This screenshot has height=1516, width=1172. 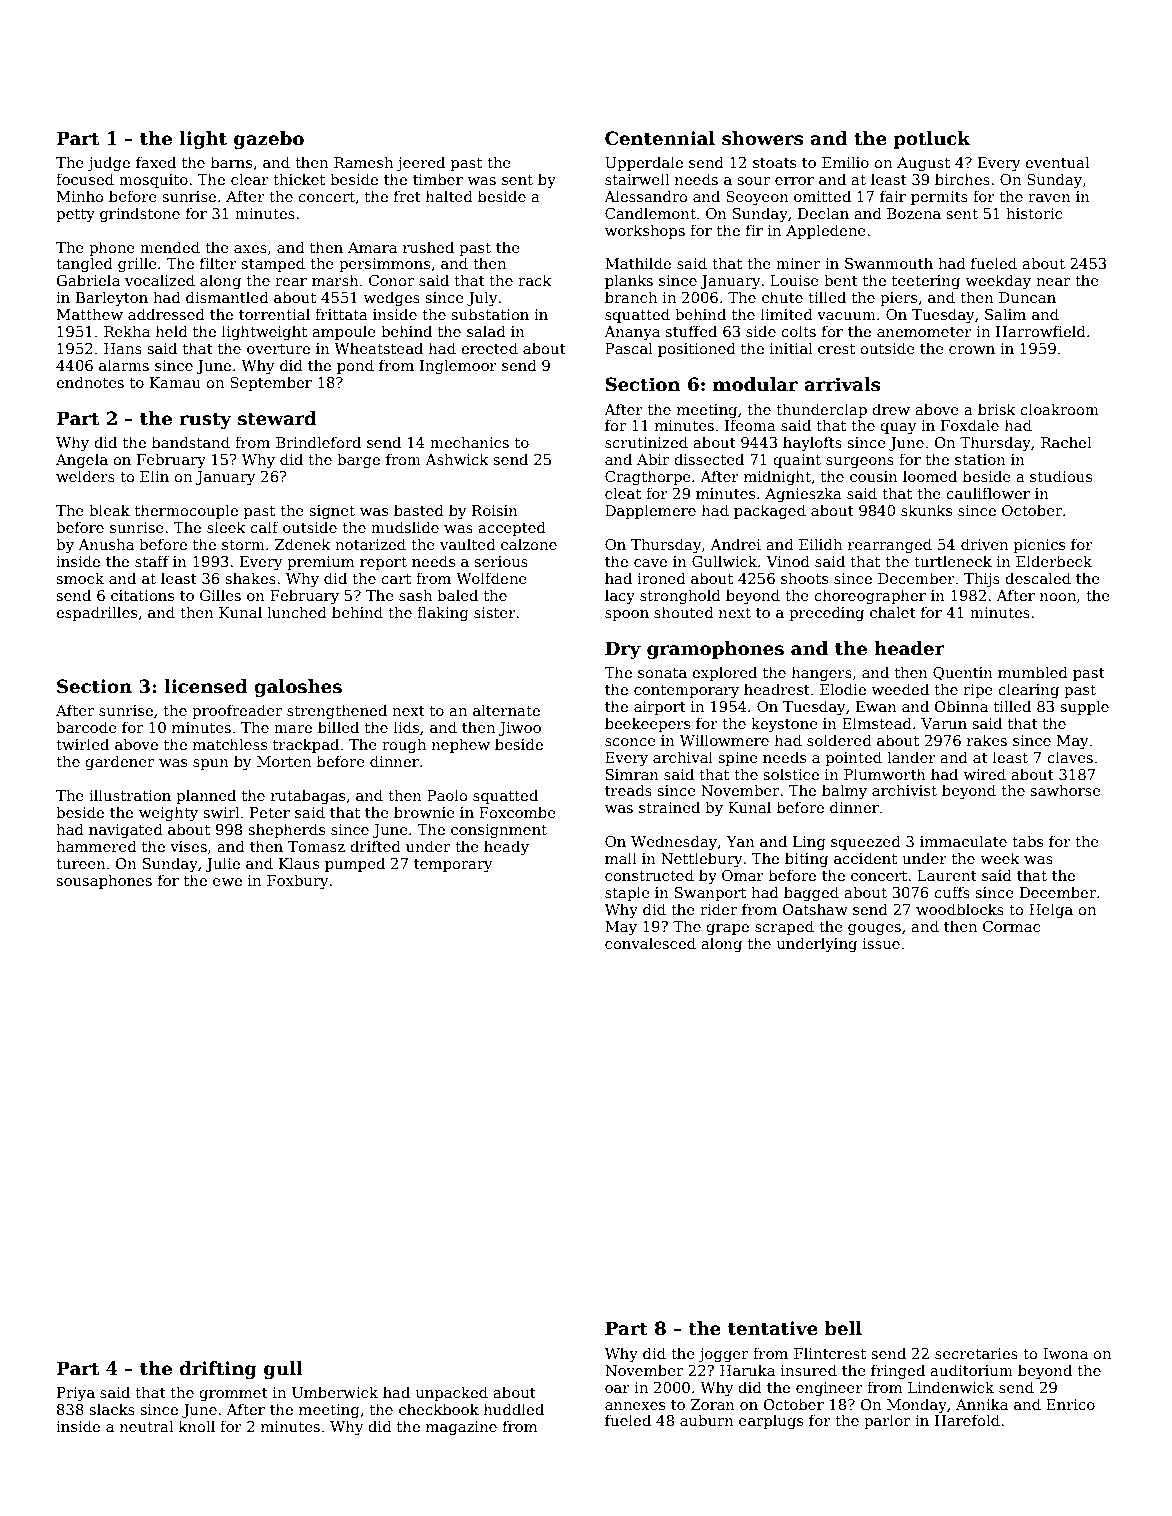 What do you see at coordinates (660, 138) in the screenshot?
I see `Centennial` at bounding box center [660, 138].
